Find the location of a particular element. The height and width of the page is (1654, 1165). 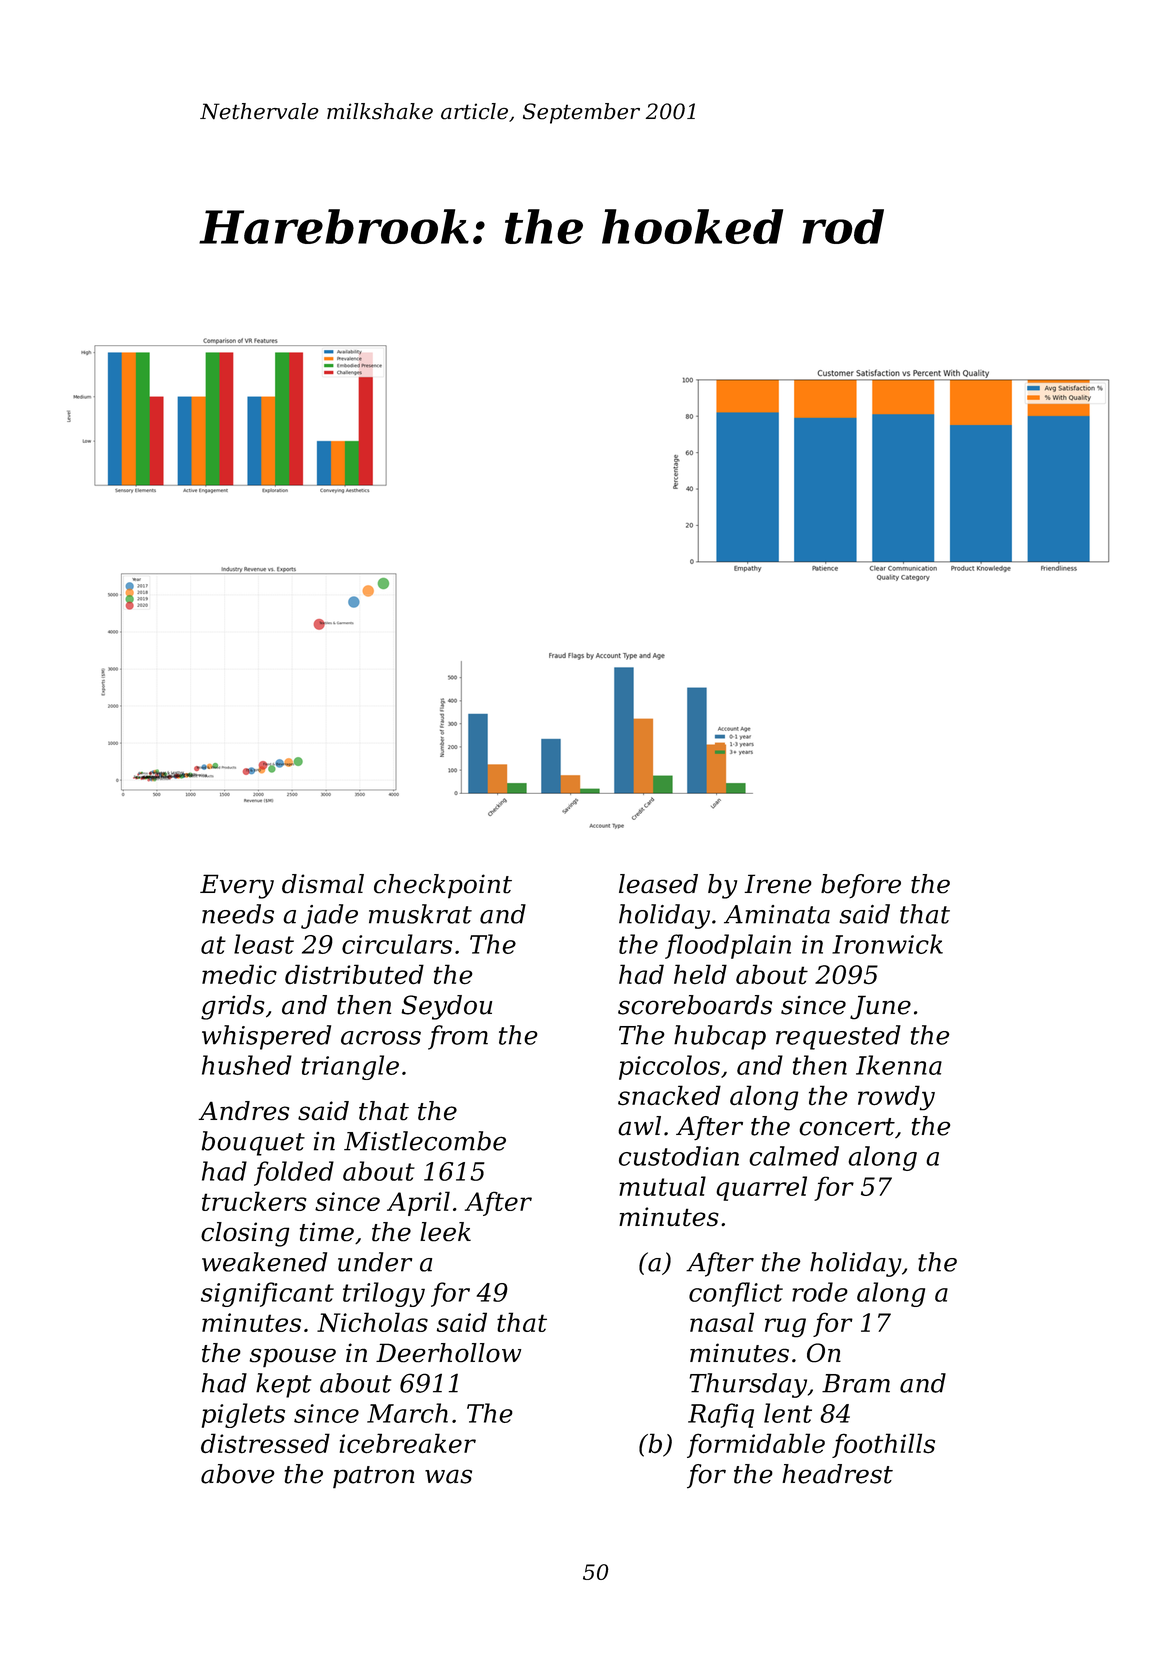

patron is located at coordinates (374, 1477).
